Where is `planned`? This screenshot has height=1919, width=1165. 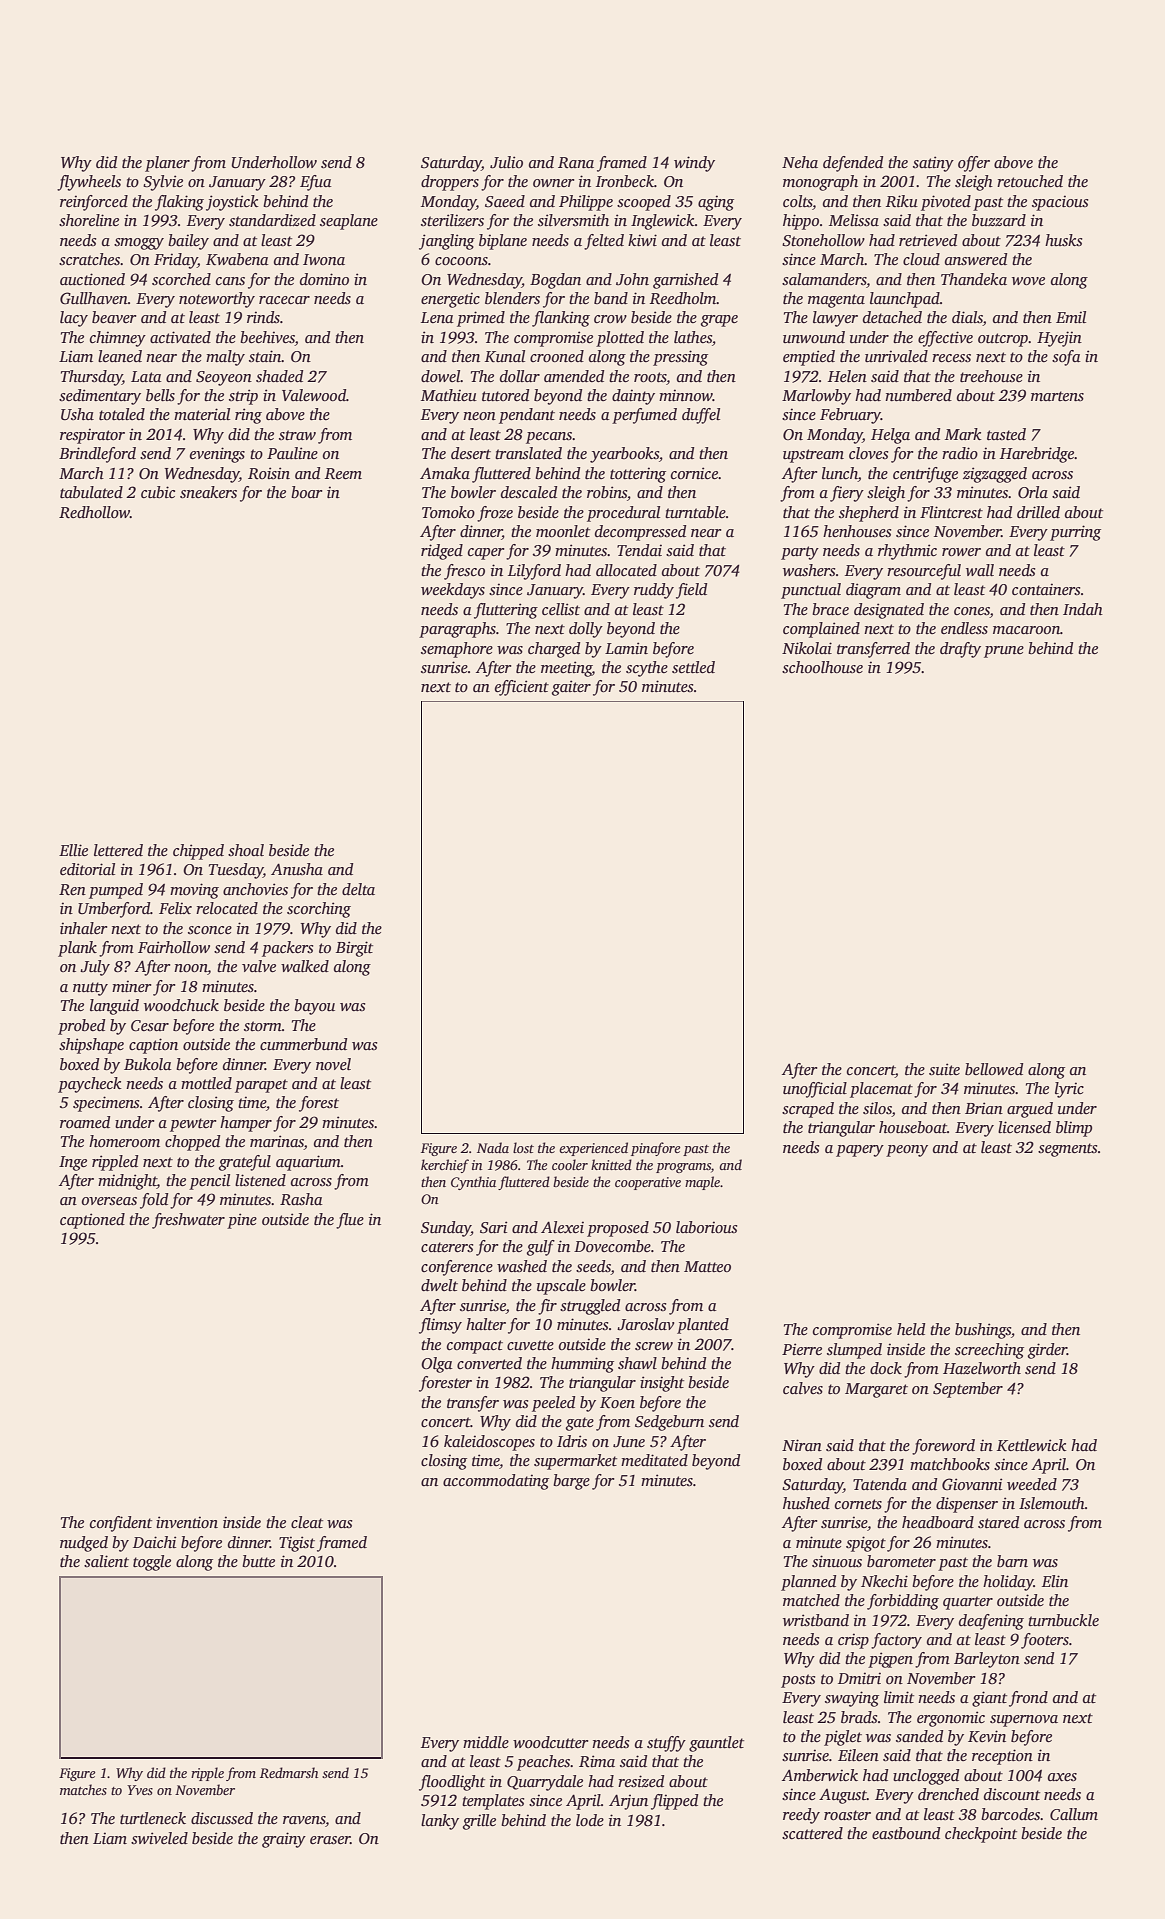
planned is located at coordinates (808, 1583).
